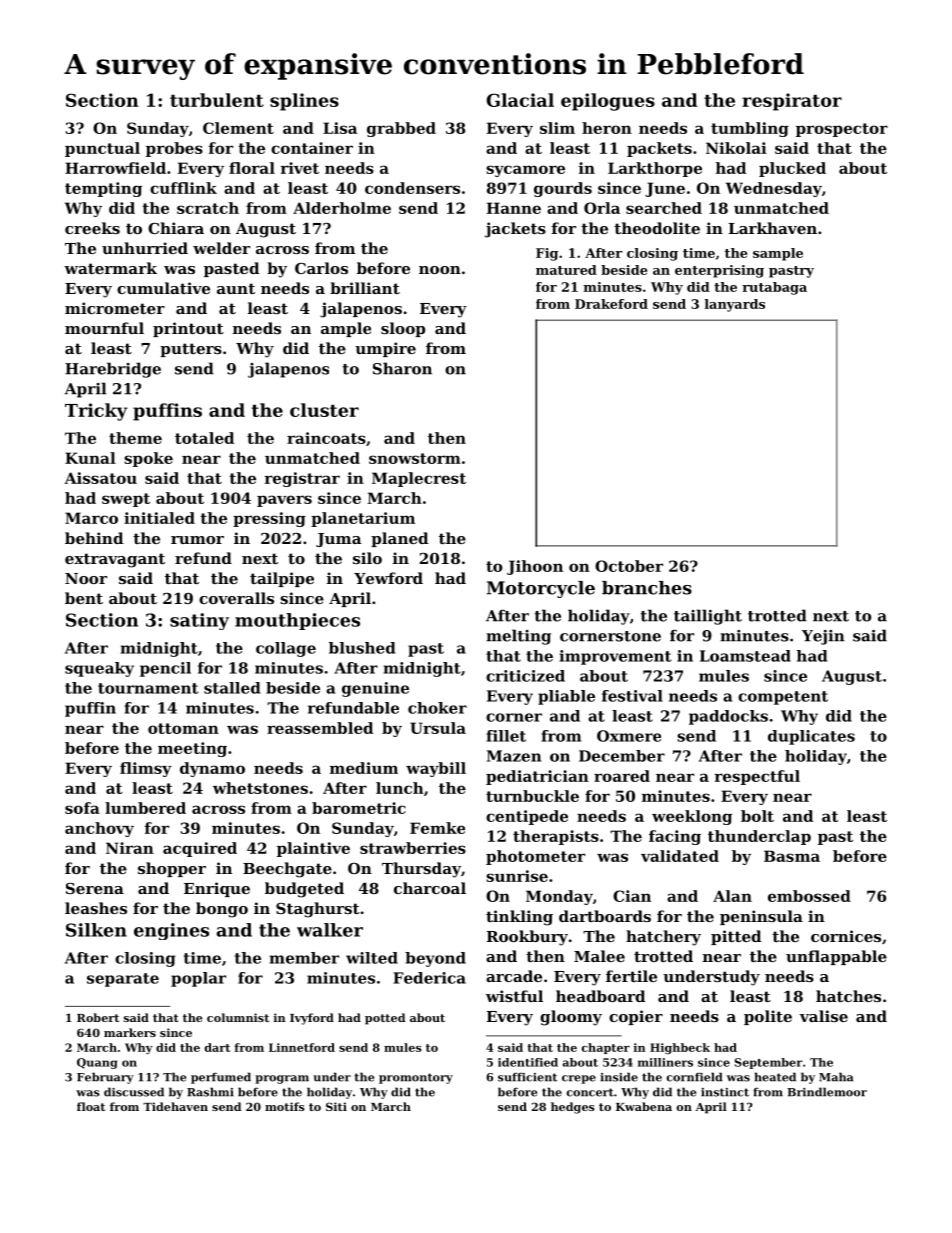 This screenshot has width=952, height=1233. I want to click on slim, so click(557, 128).
